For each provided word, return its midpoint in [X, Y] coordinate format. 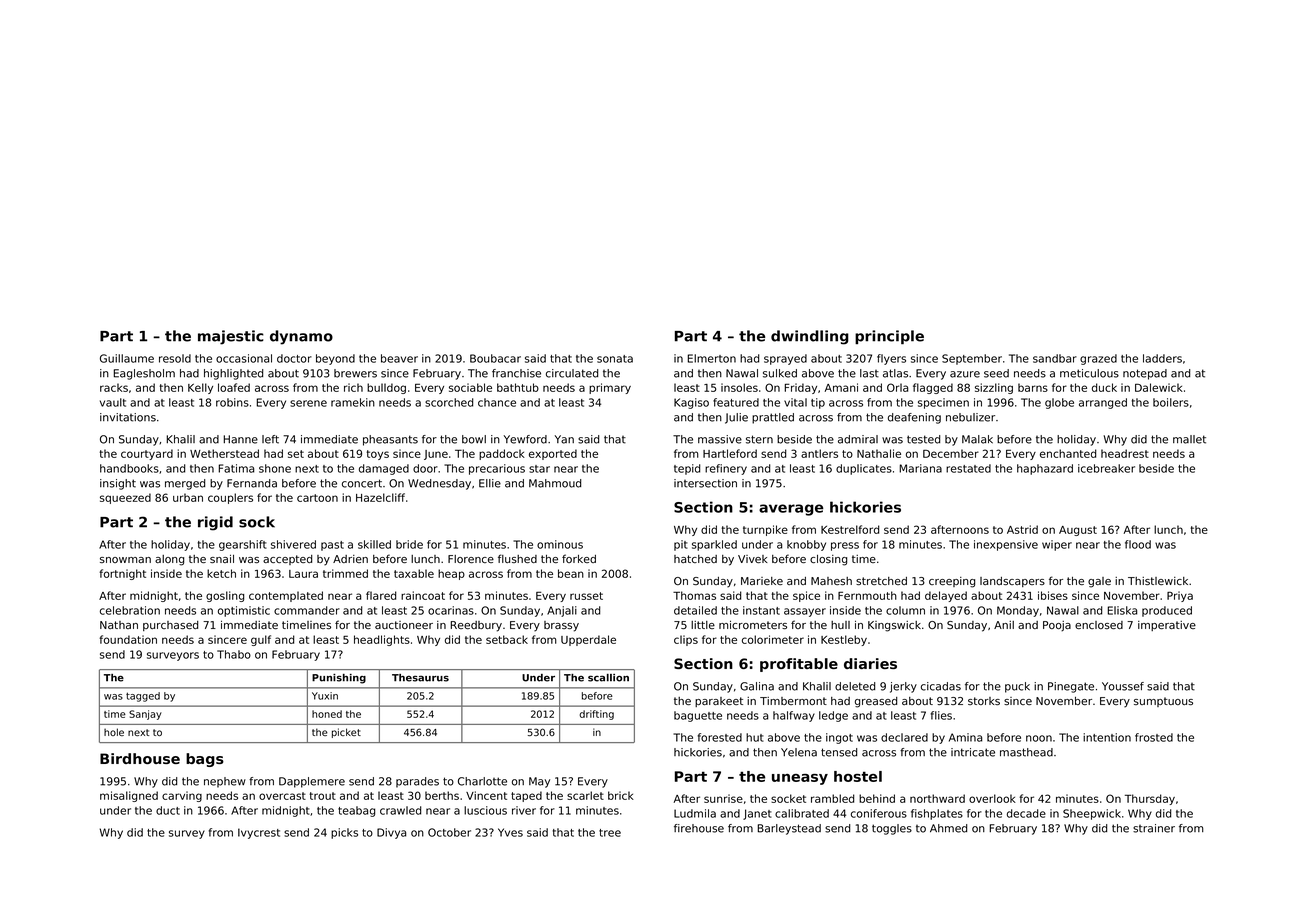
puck [1017, 687]
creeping [952, 582]
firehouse [699, 828]
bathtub [518, 387]
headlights [382, 640]
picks [344, 833]
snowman [125, 560]
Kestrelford [850, 529]
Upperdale [588, 640]
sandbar [1055, 358]
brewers [355, 373]
